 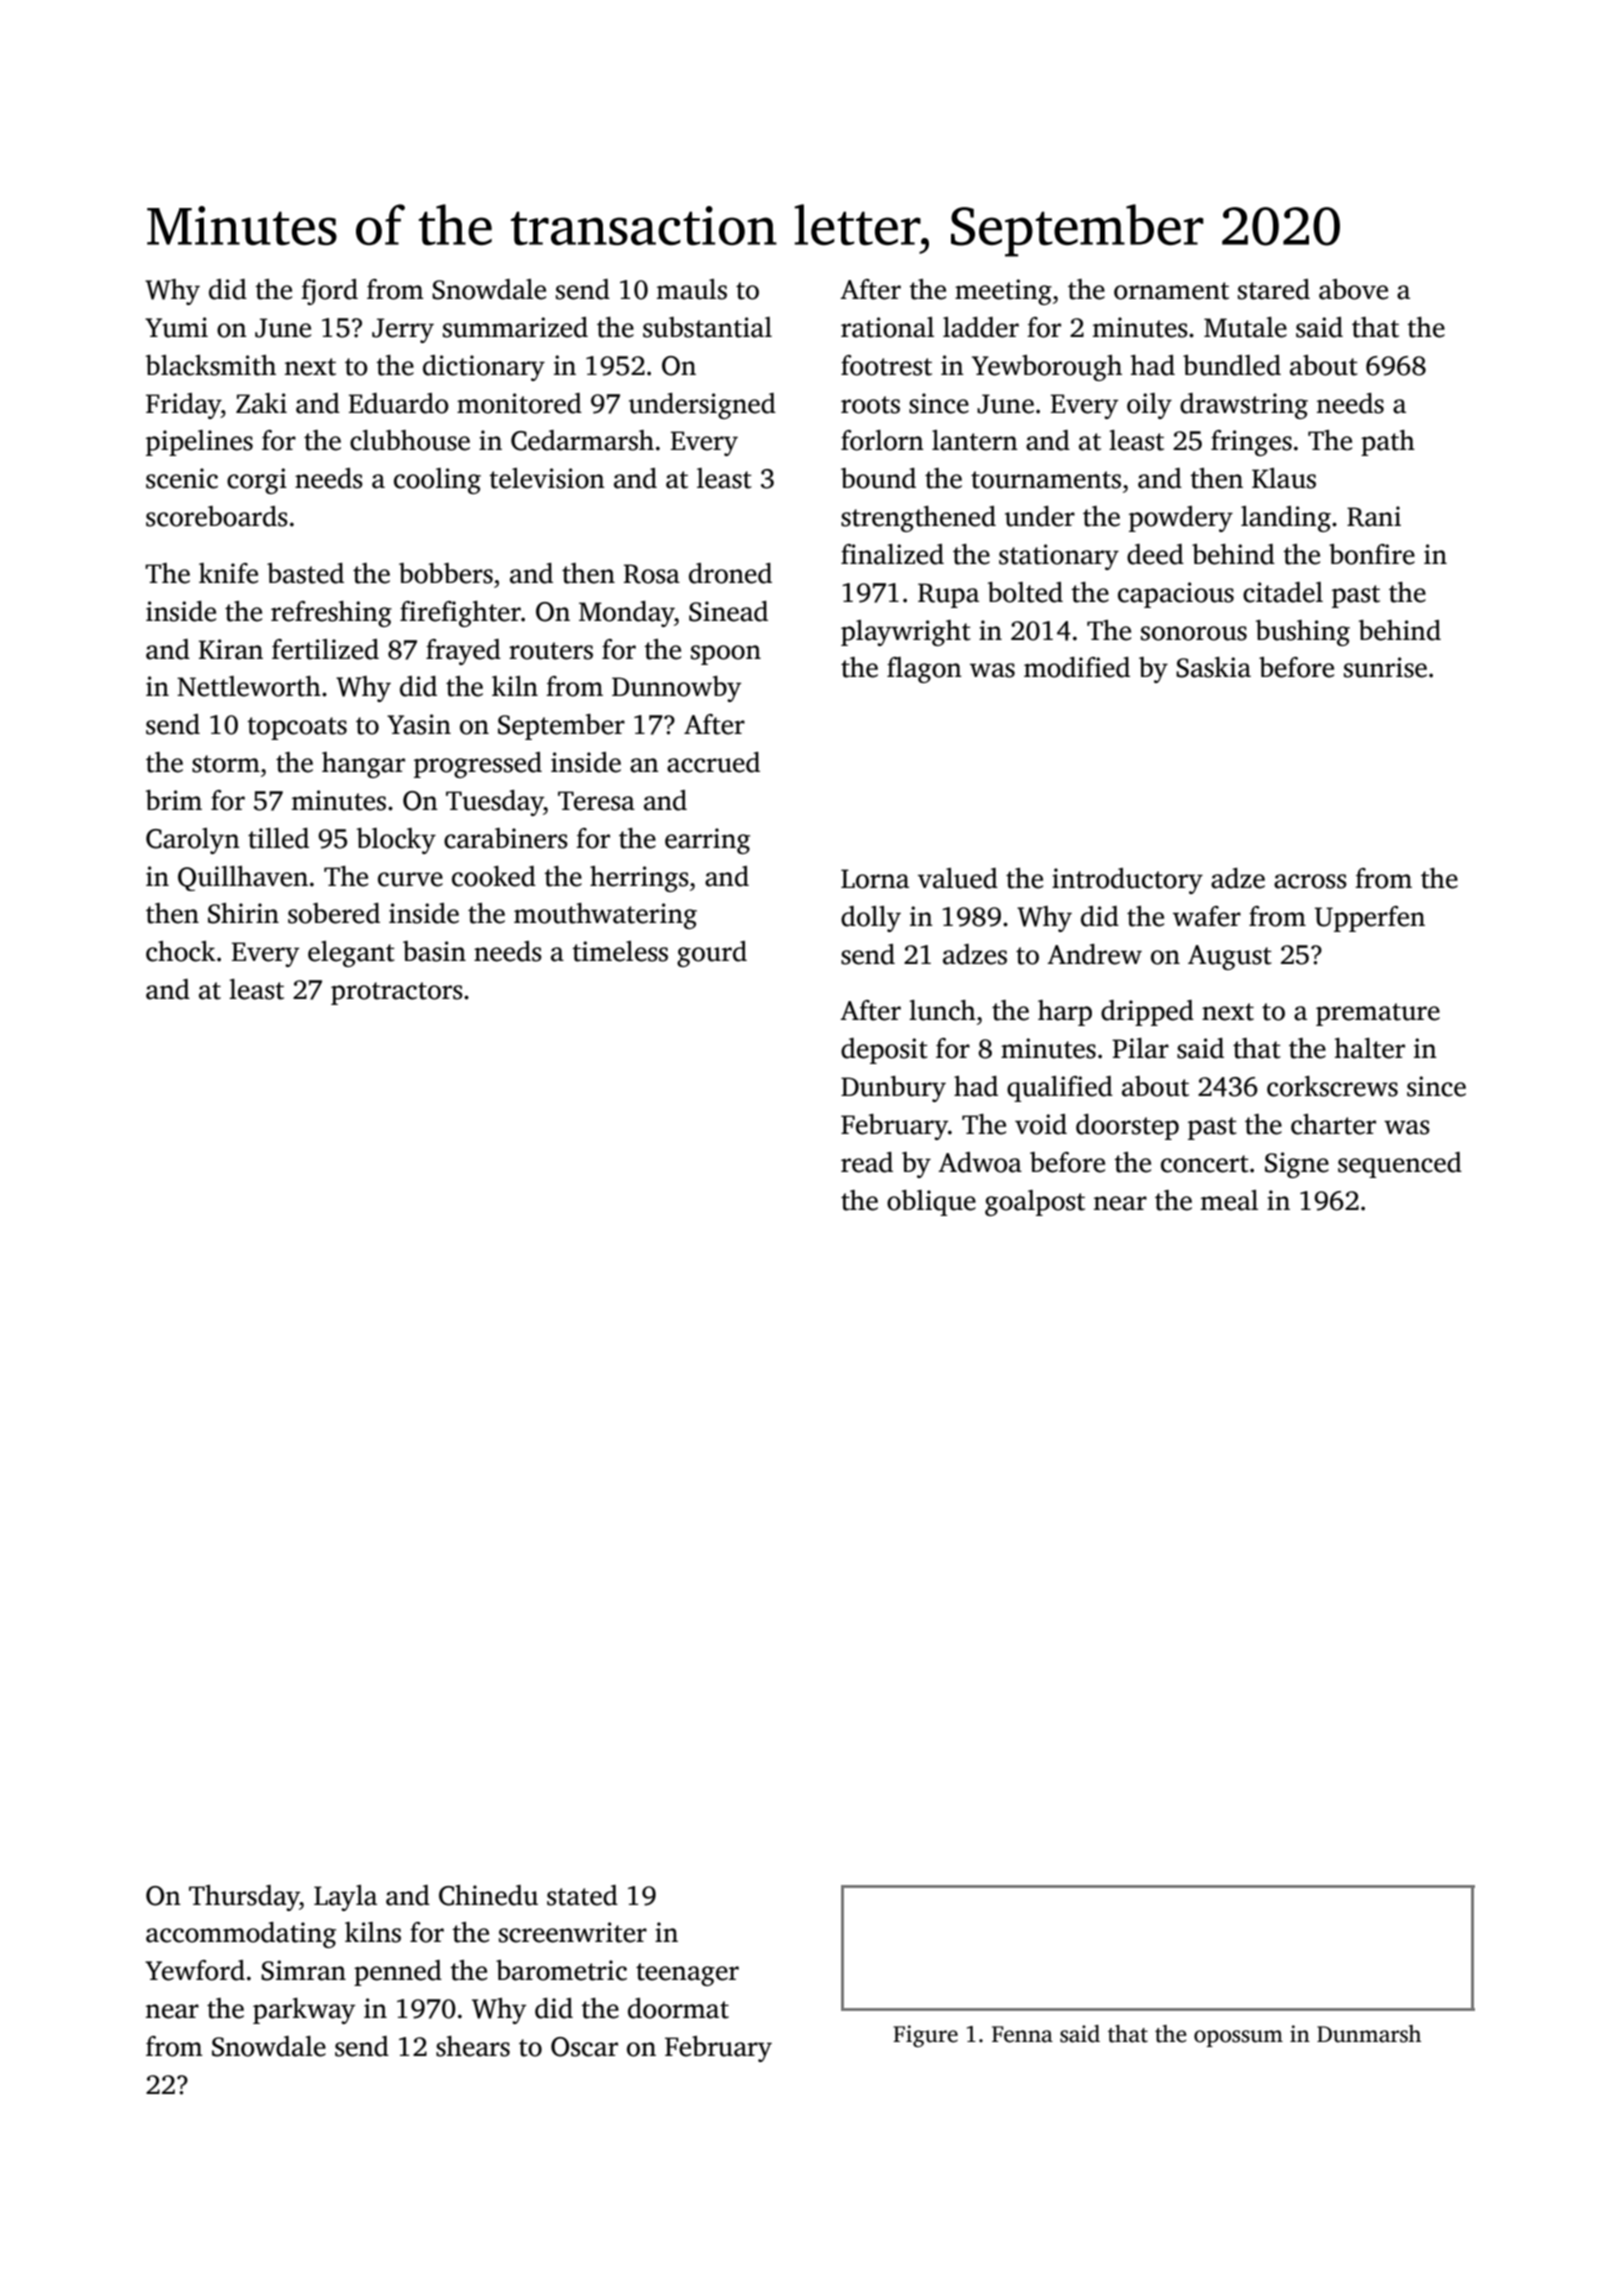 I want to click on Thursday, so click(x=244, y=1898).
